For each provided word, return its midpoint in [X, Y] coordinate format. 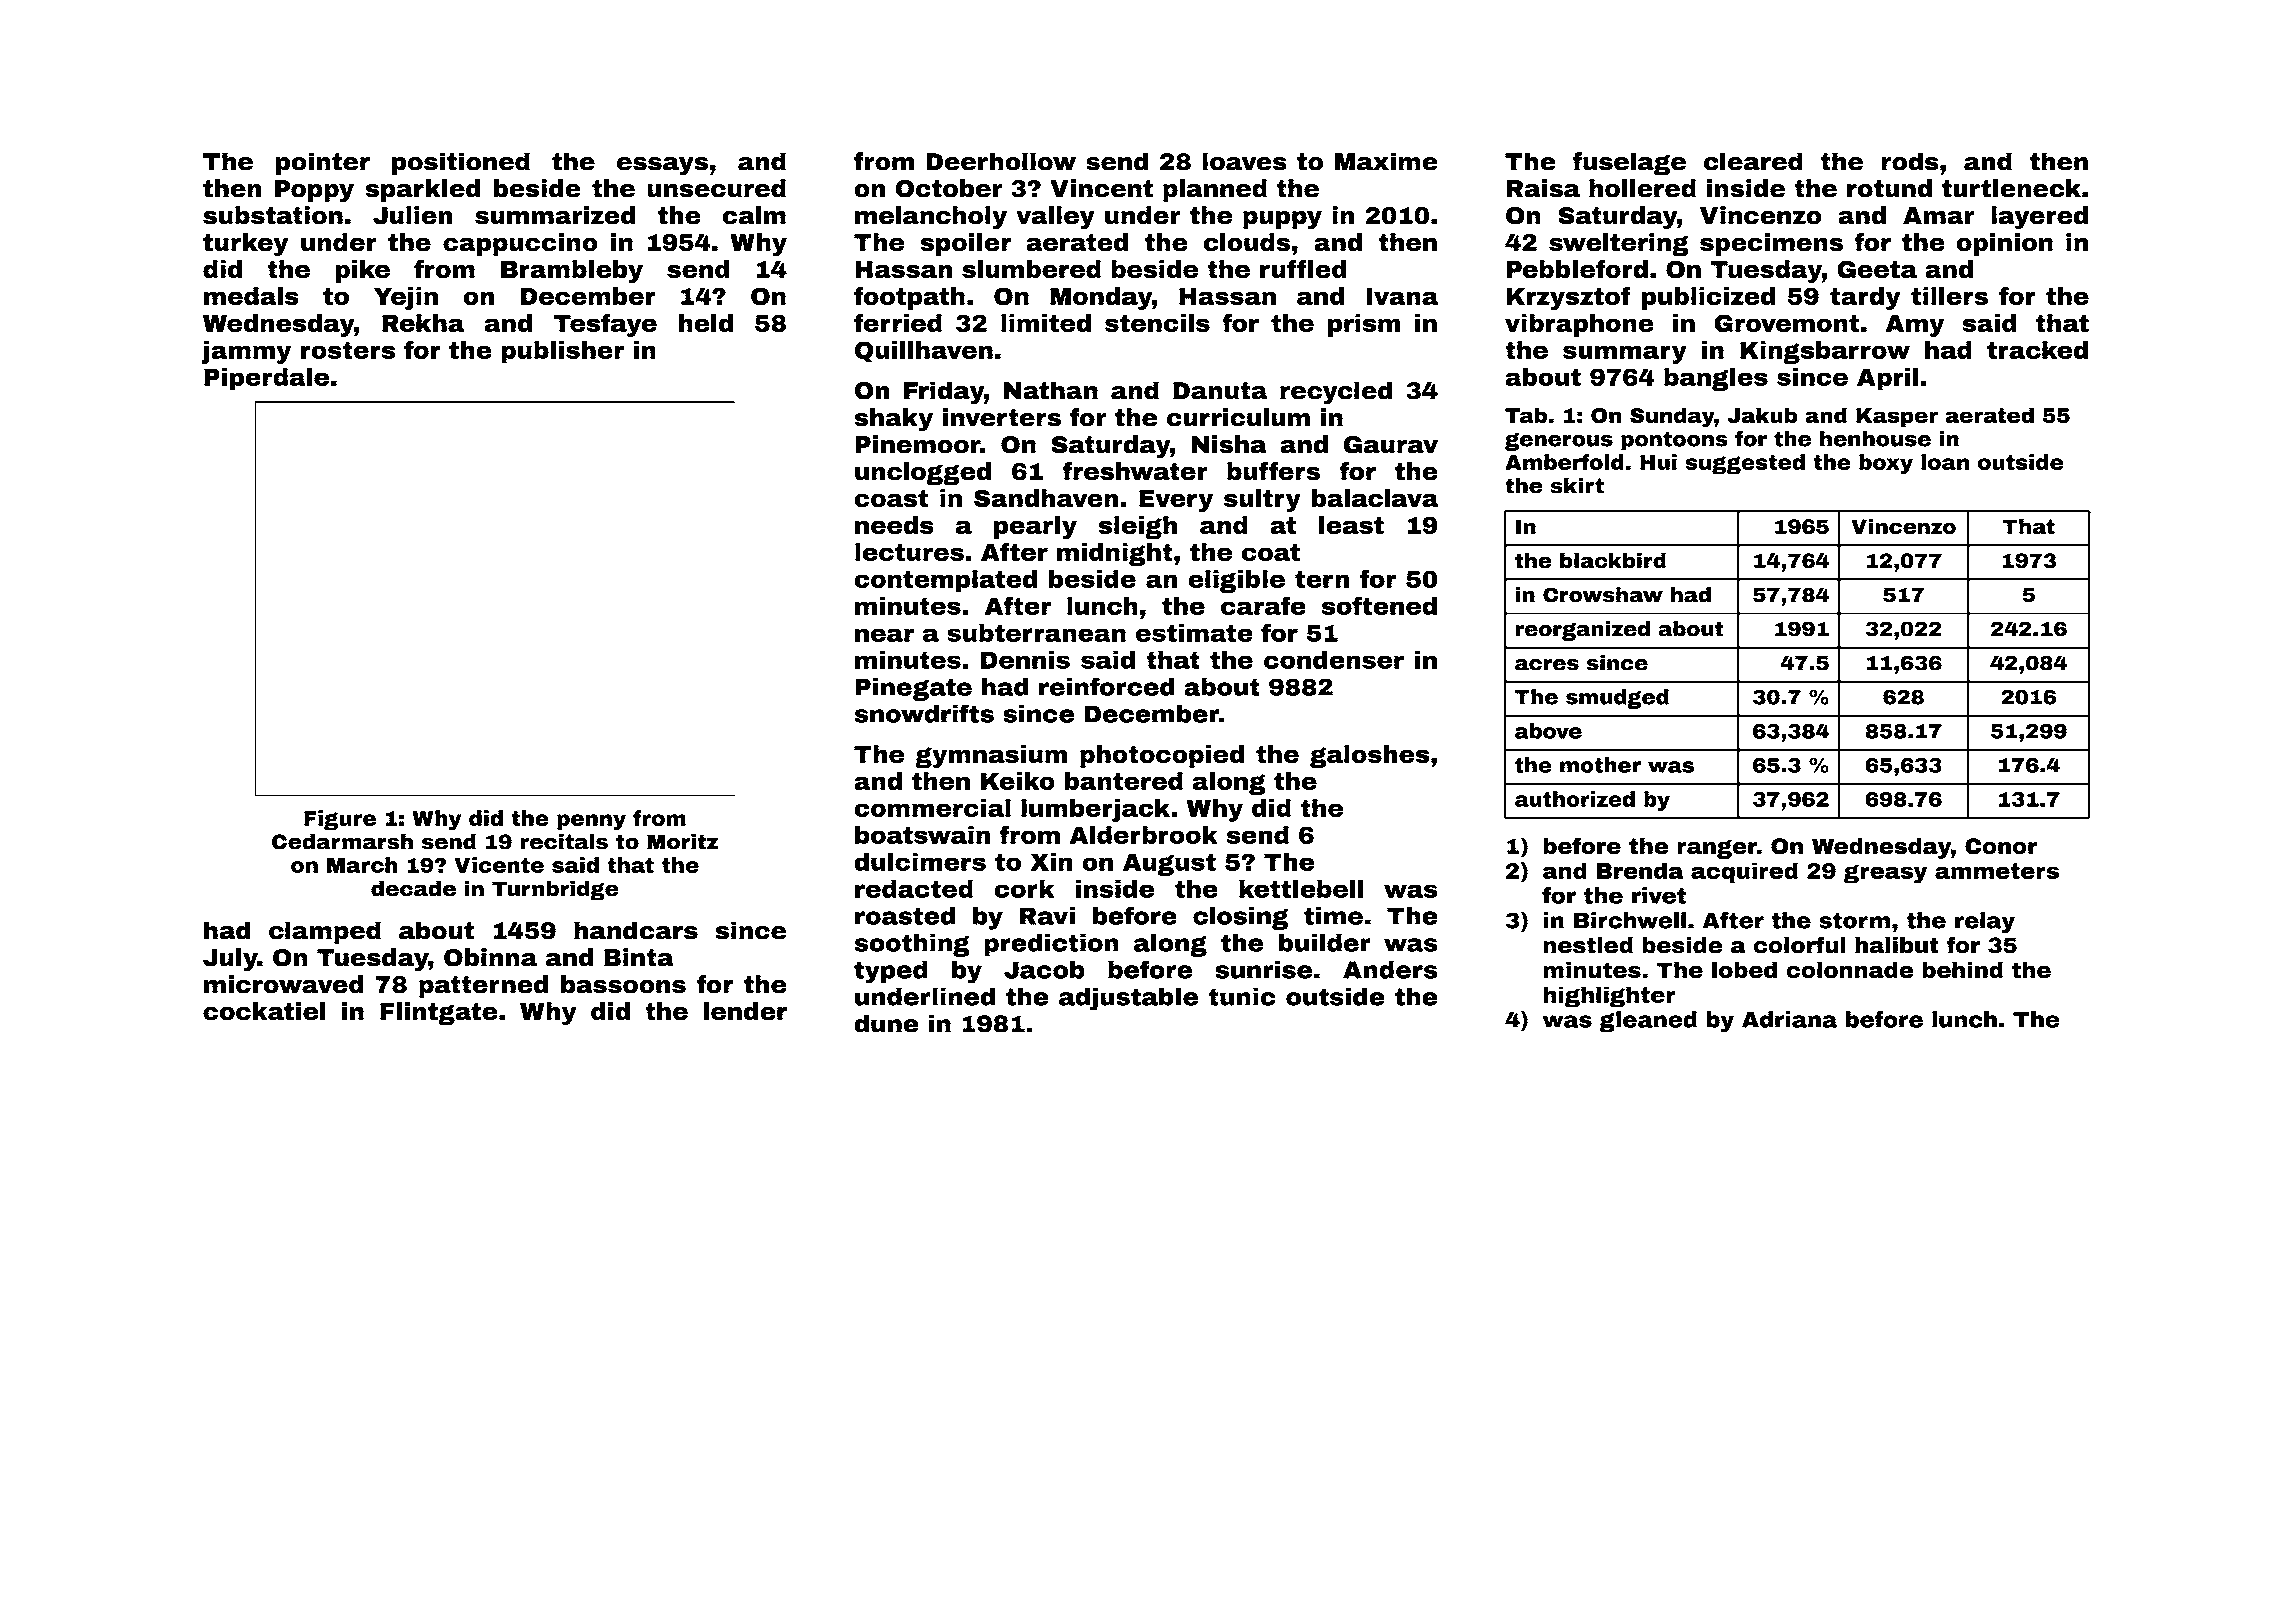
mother [1600, 765]
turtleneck [2011, 188]
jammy [246, 352]
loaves [1244, 161]
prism [1364, 325]
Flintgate [438, 1014]
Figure [340, 820]
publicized [1708, 298]
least [1351, 525]
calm [754, 215]
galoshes [1369, 756]
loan [1945, 462]
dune [886, 1023]
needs [894, 525]
